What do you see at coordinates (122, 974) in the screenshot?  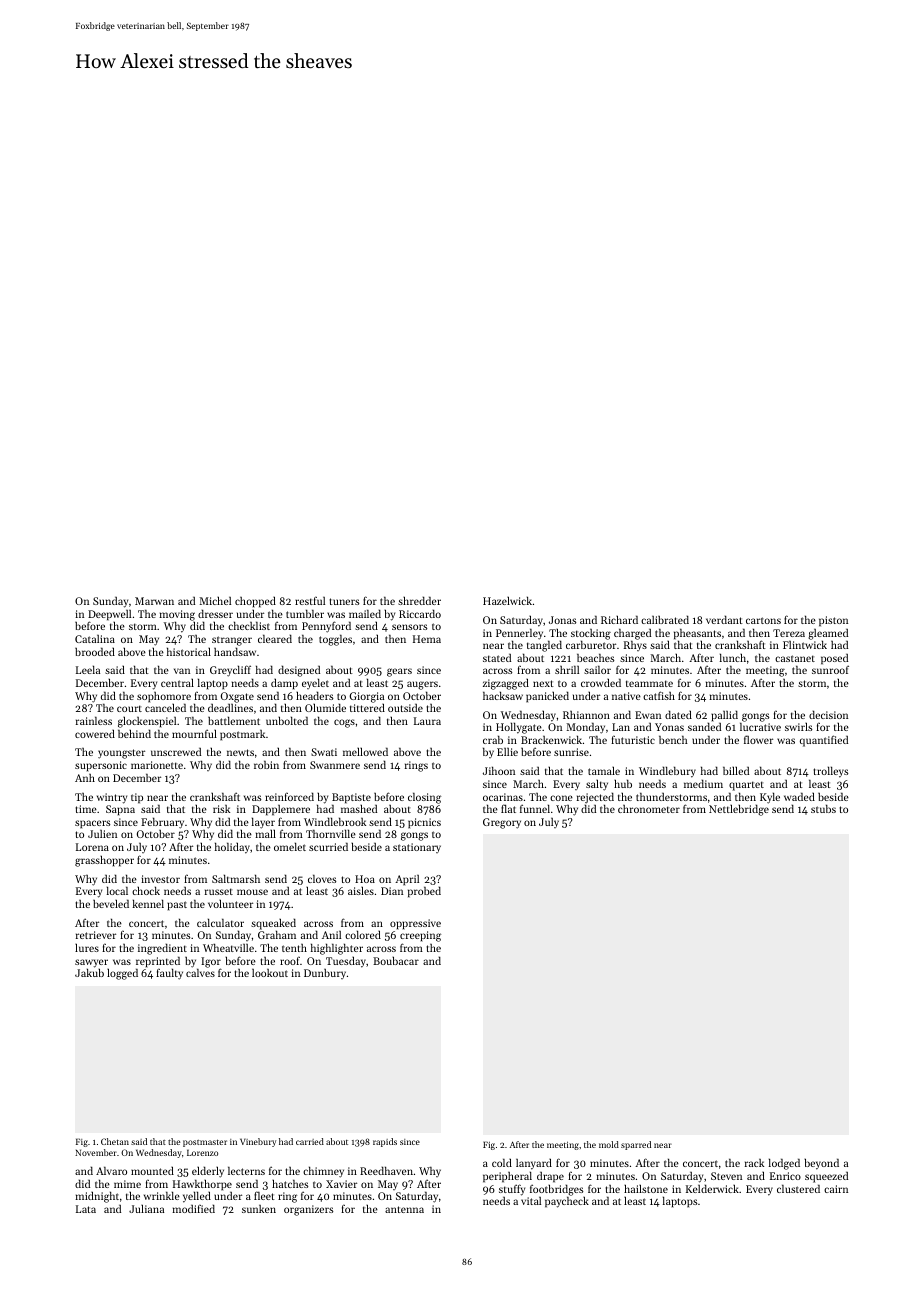 I see `logged` at bounding box center [122, 974].
